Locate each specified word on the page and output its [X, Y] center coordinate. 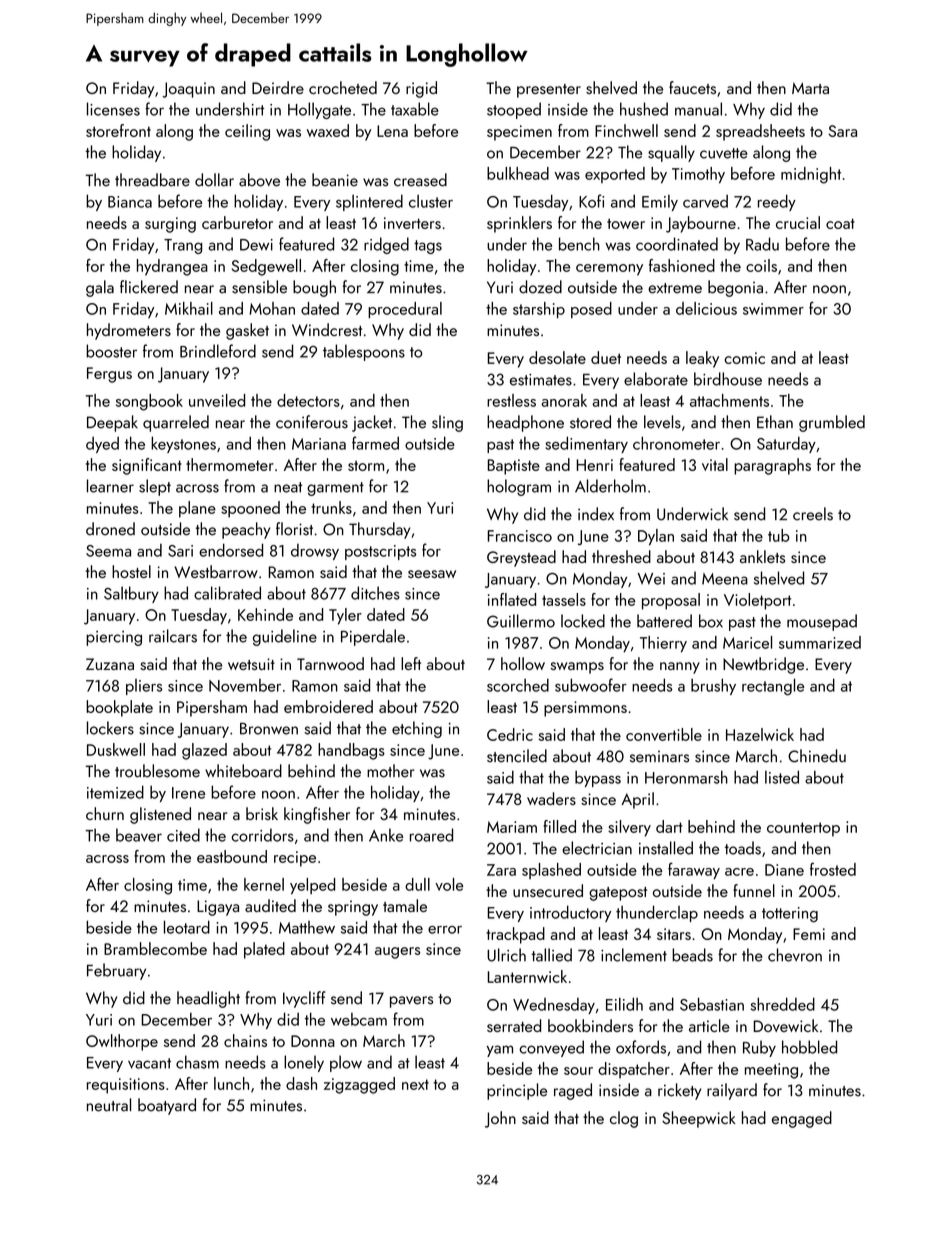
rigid [421, 89]
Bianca [130, 202]
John [500, 1119]
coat [840, 223]
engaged [802, 1119]
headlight [208, 999]
